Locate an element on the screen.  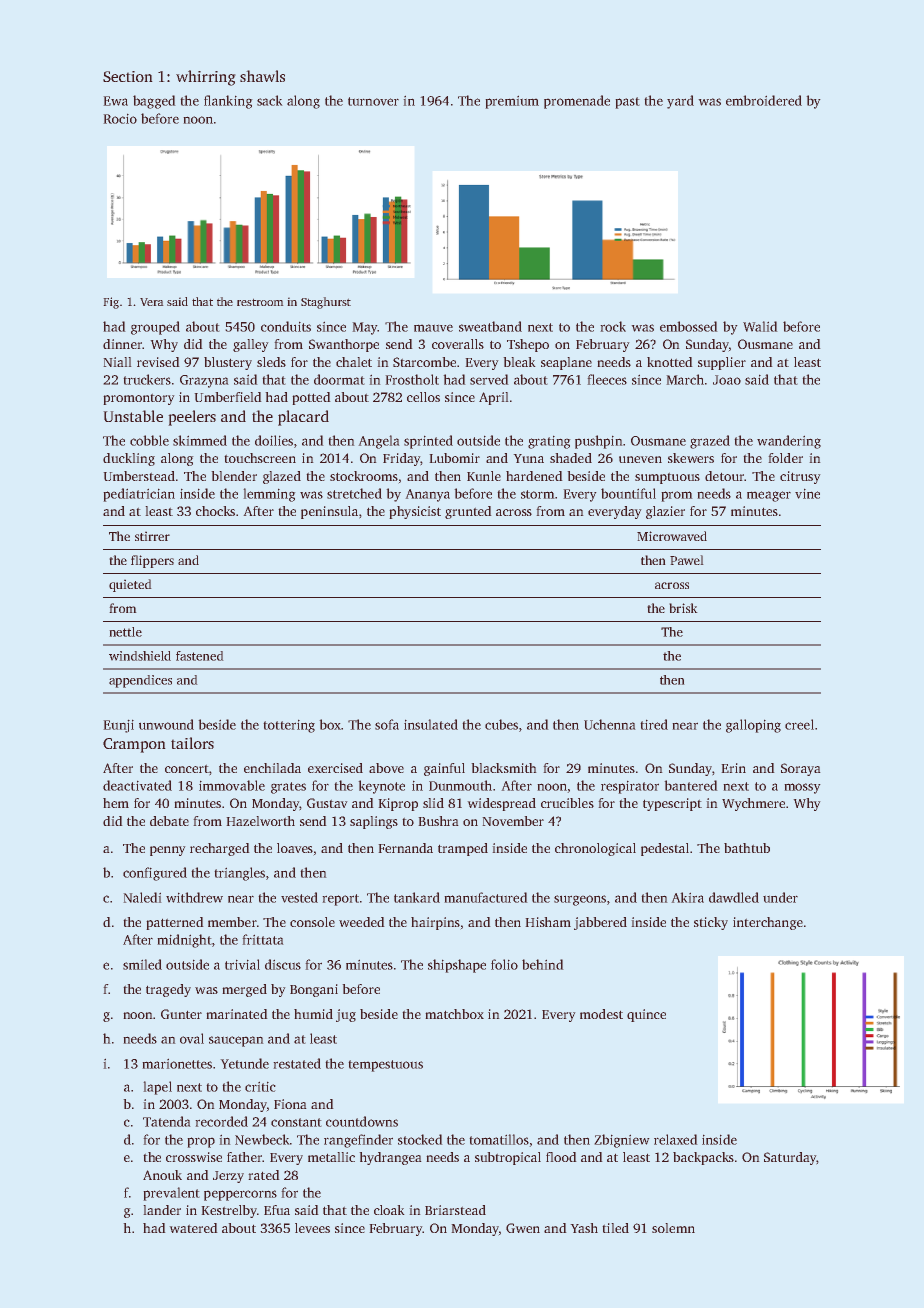
Pawel is located at coordinates (686, 560).
